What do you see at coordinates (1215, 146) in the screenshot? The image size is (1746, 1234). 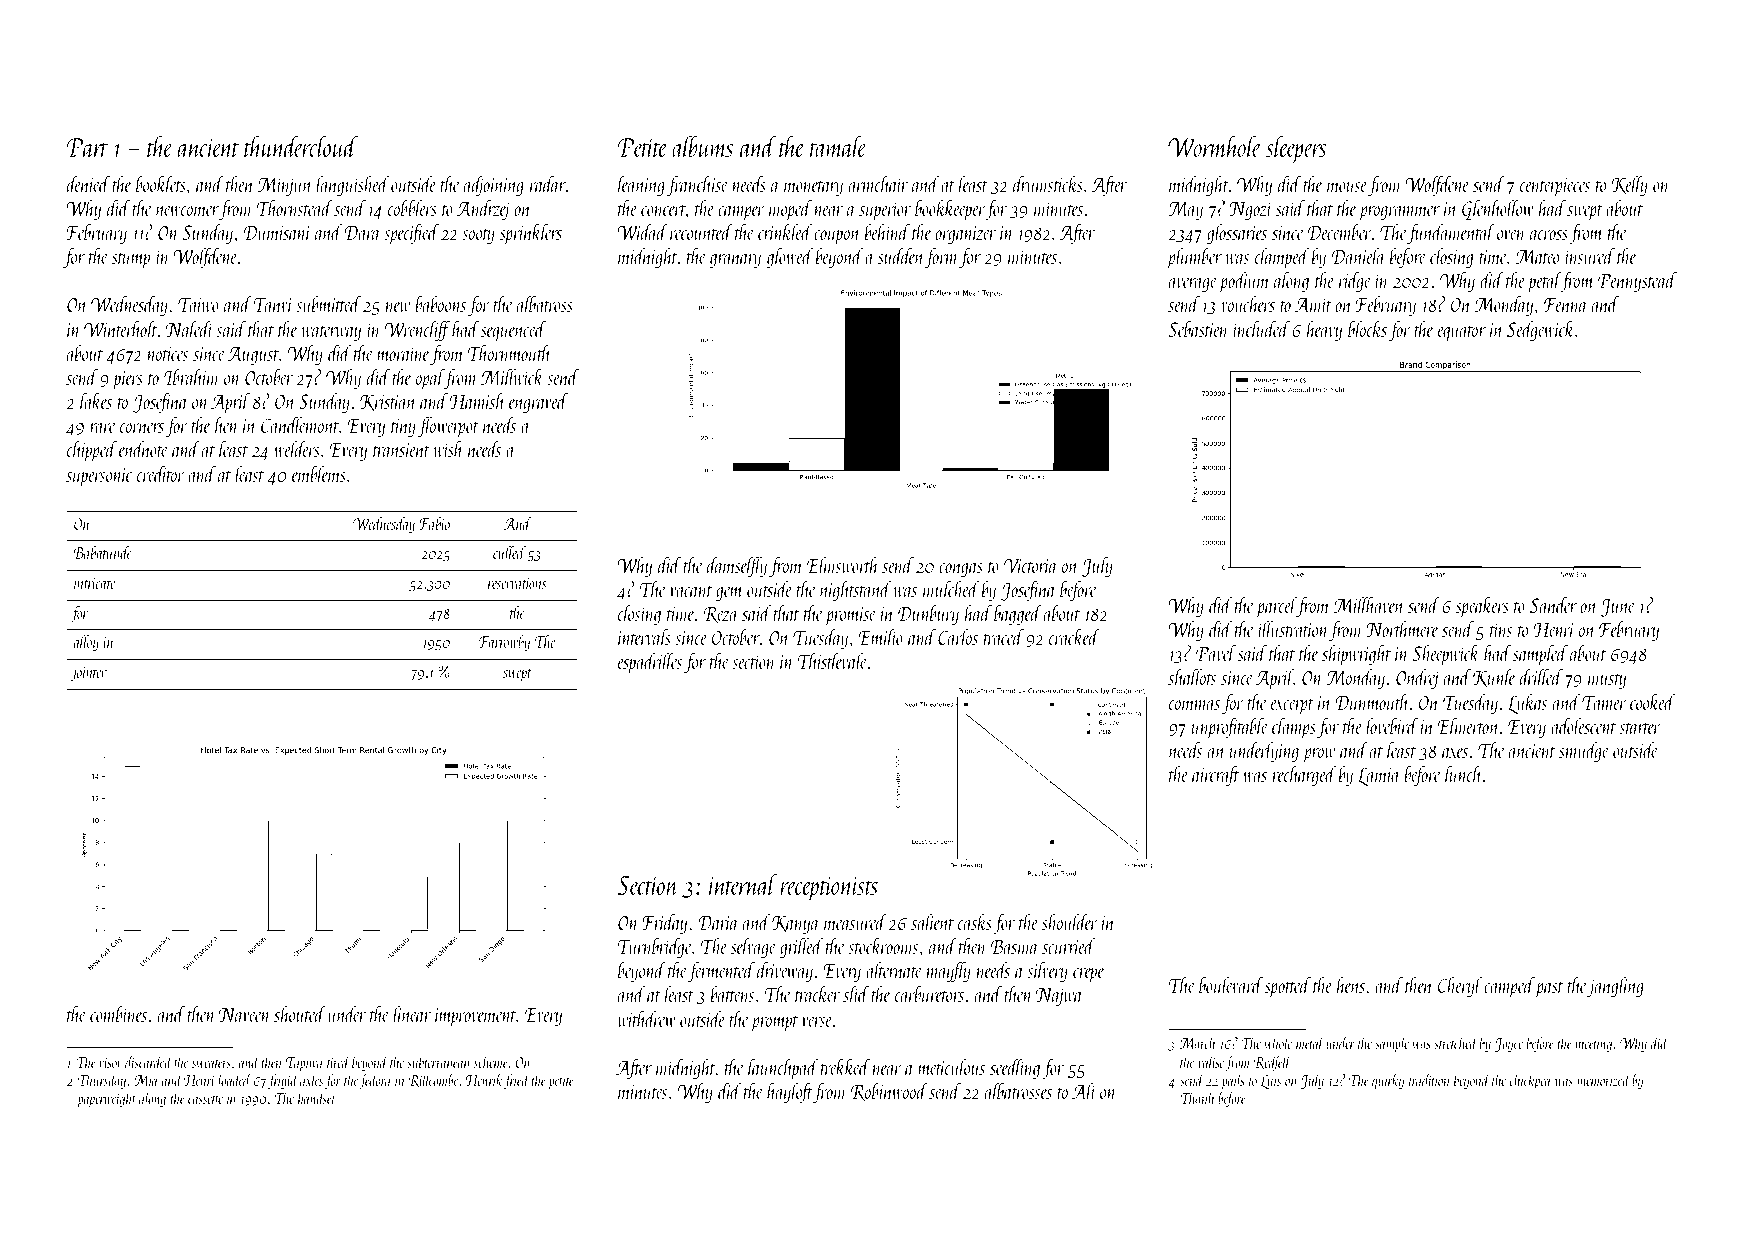 I see `Wormhole` at bounding box center [1215, 146].
